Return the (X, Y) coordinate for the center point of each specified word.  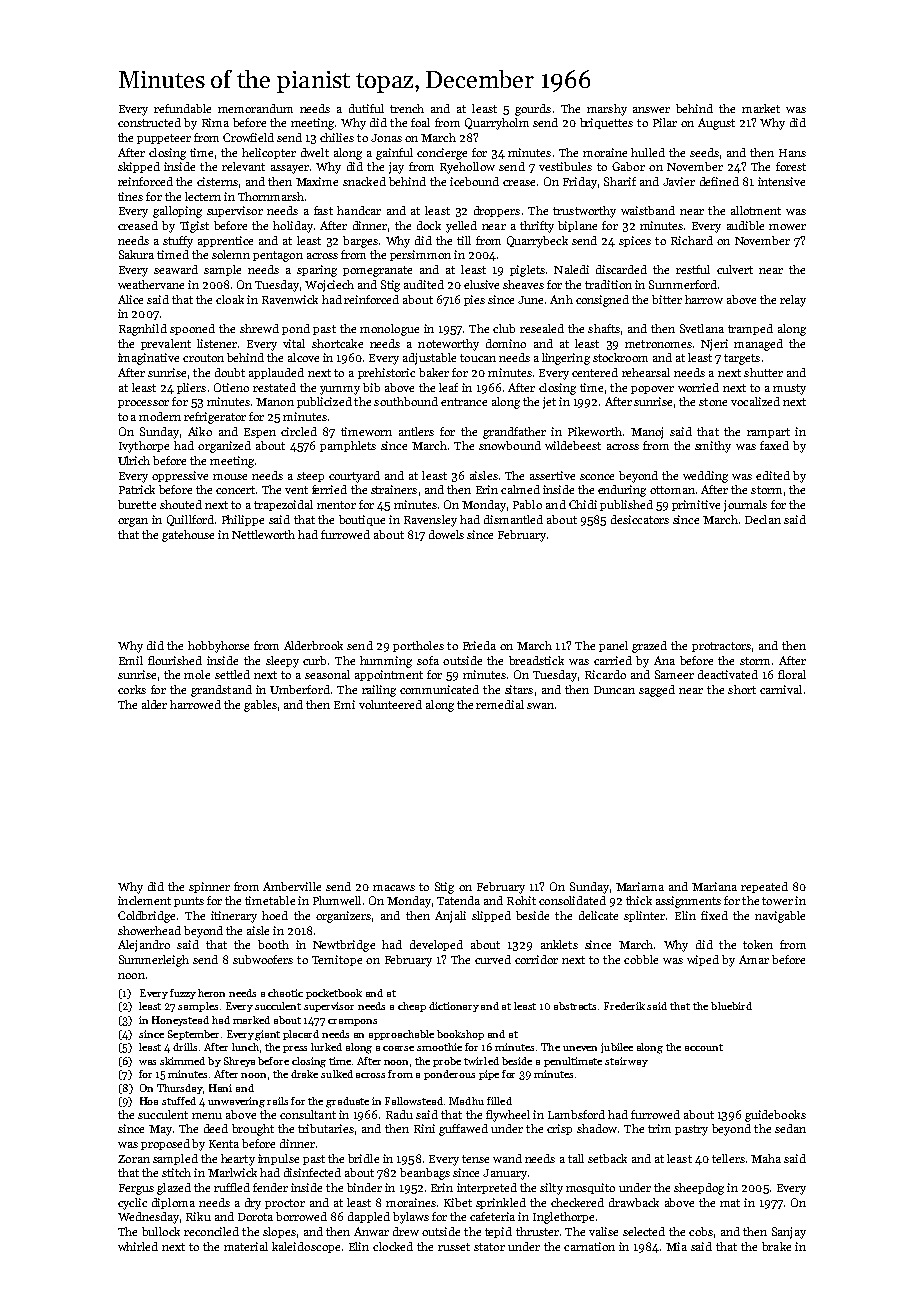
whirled (138, 1246)
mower (787, 227)
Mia (676, 1246)
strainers (394, 489)
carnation (589, 1246)
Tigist (194, 227)
